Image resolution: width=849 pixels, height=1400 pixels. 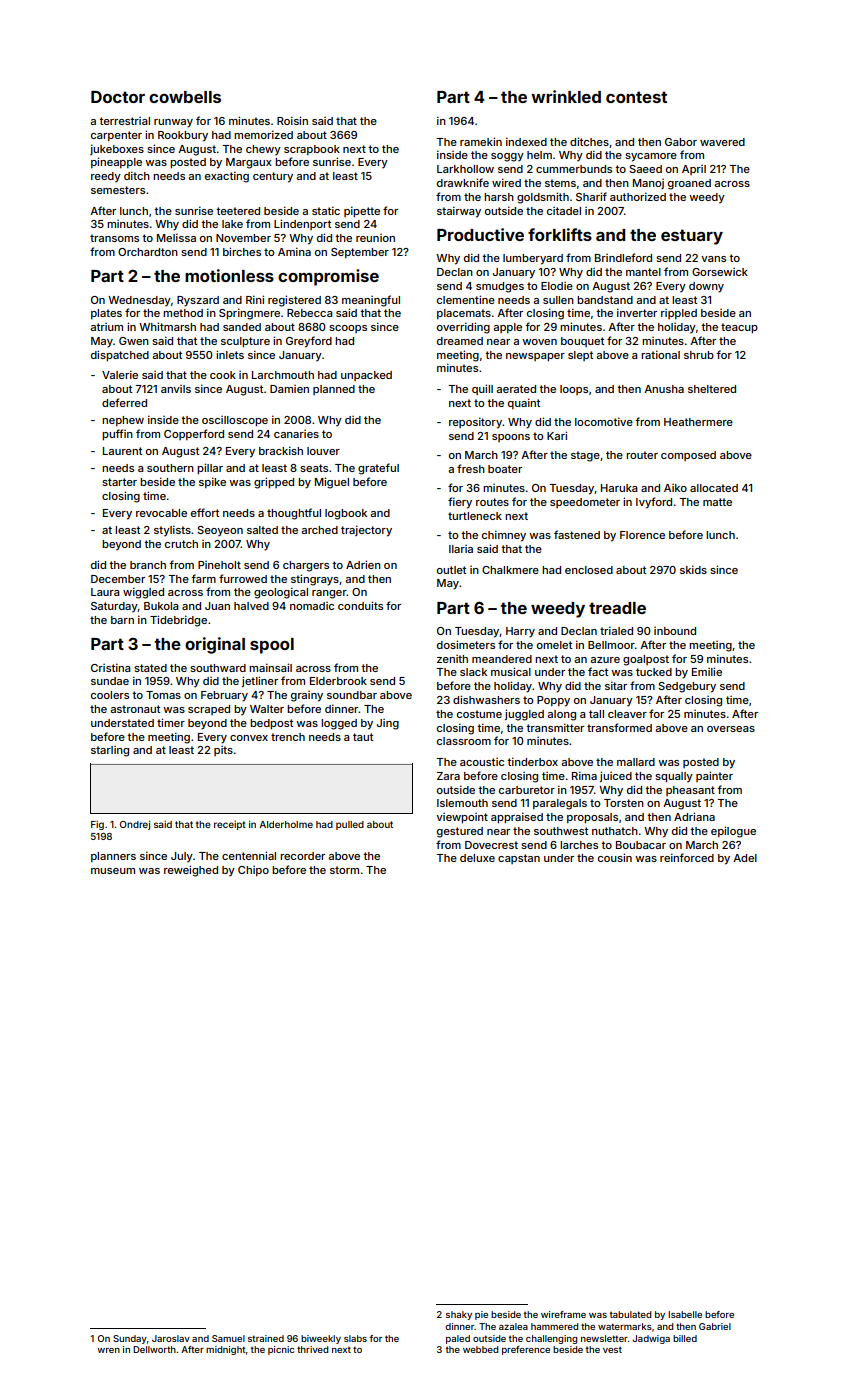 I want to click on shaky, so click(x=459, y=1315).
